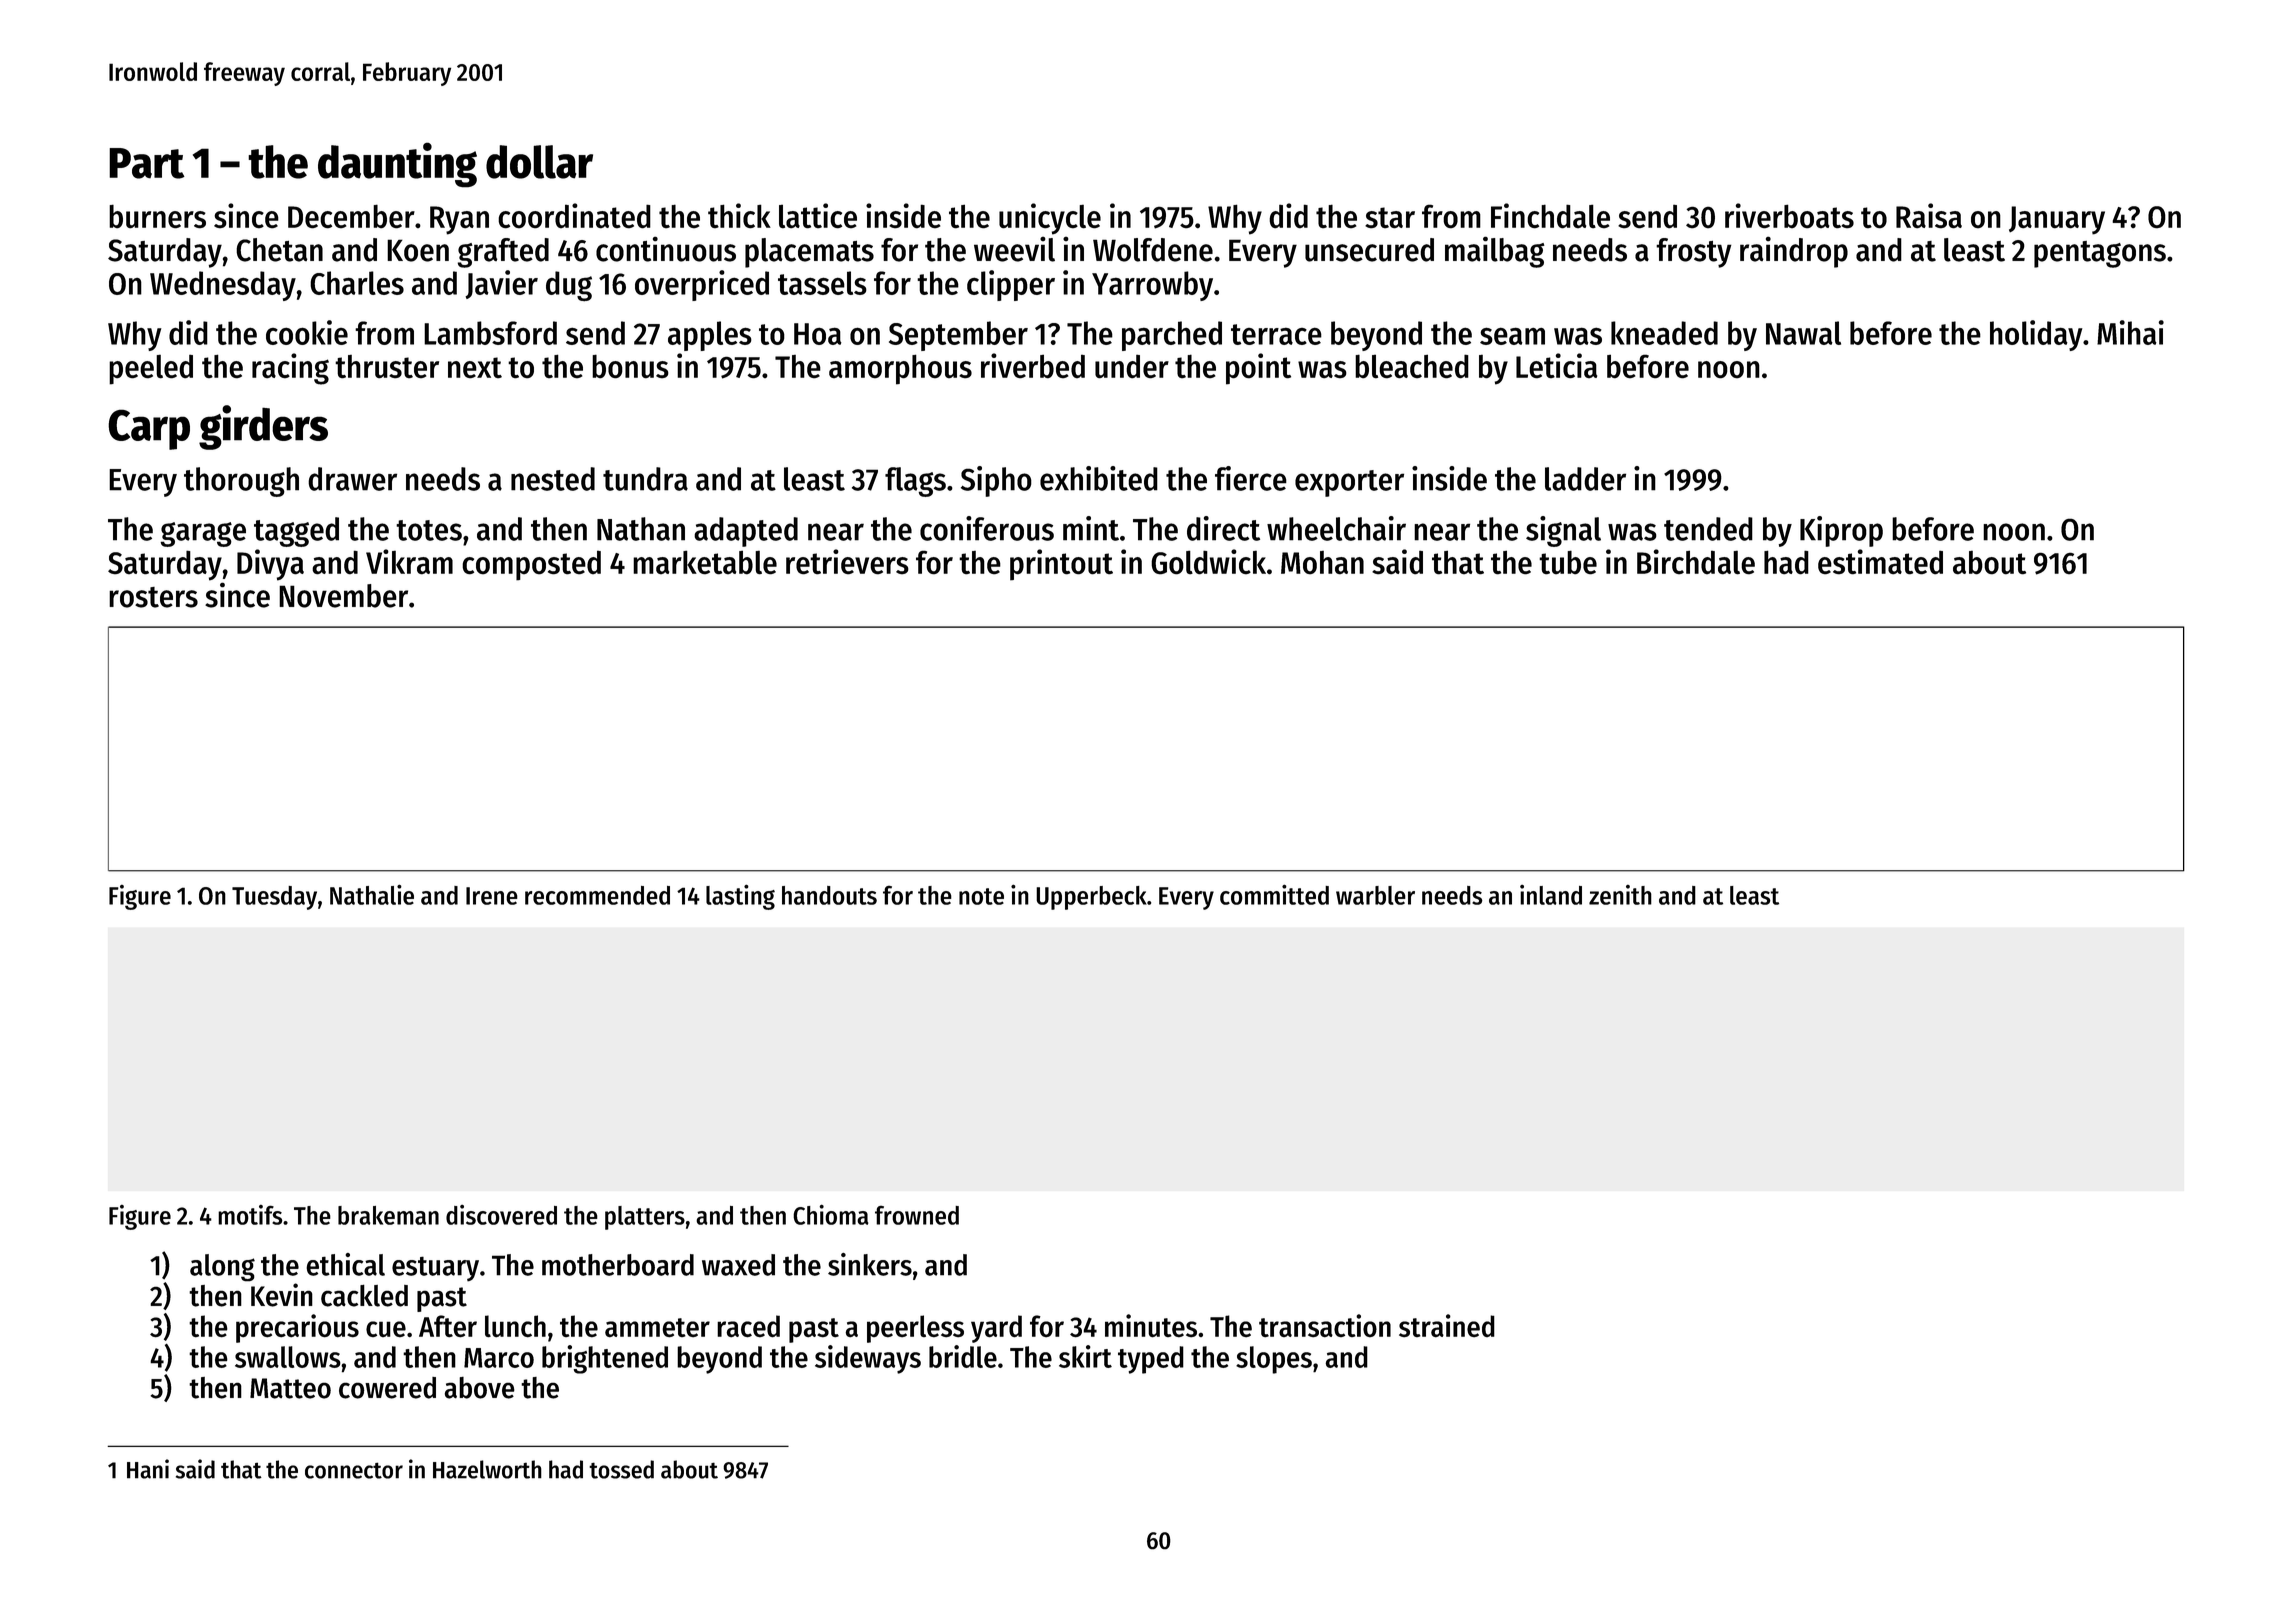 This page has width=2292, height=1620. I want to click on Tuesday, so click(274, 898).
